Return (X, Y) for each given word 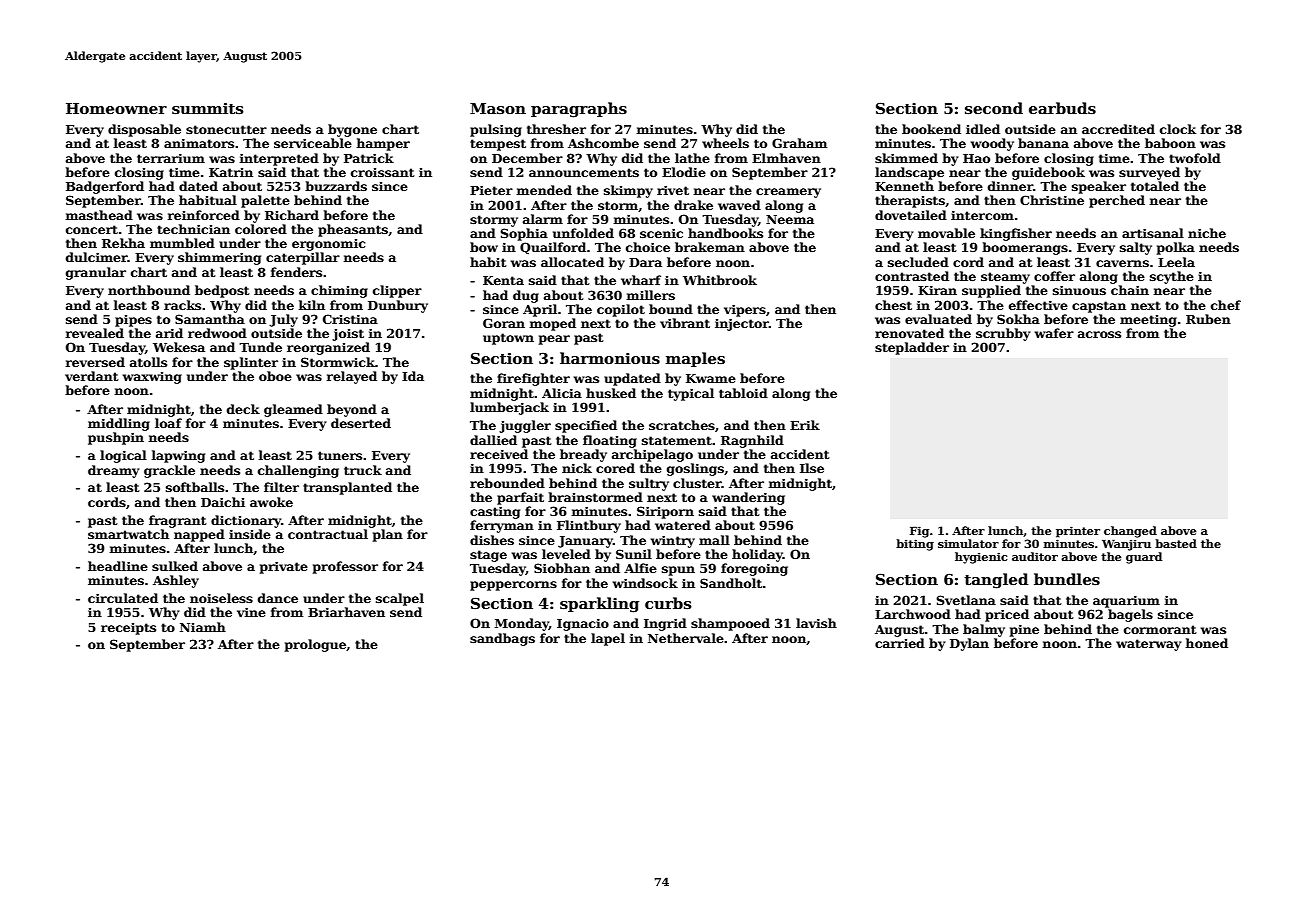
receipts (128, 629)
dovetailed (911, 215)
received (499, 454)
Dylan (969, 644)
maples (695, 359)
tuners (340, 455)
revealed (95, 333)
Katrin (231, 172)
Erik (805, 425)
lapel (608, 639)
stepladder (912, 348)
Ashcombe (603, 143)
